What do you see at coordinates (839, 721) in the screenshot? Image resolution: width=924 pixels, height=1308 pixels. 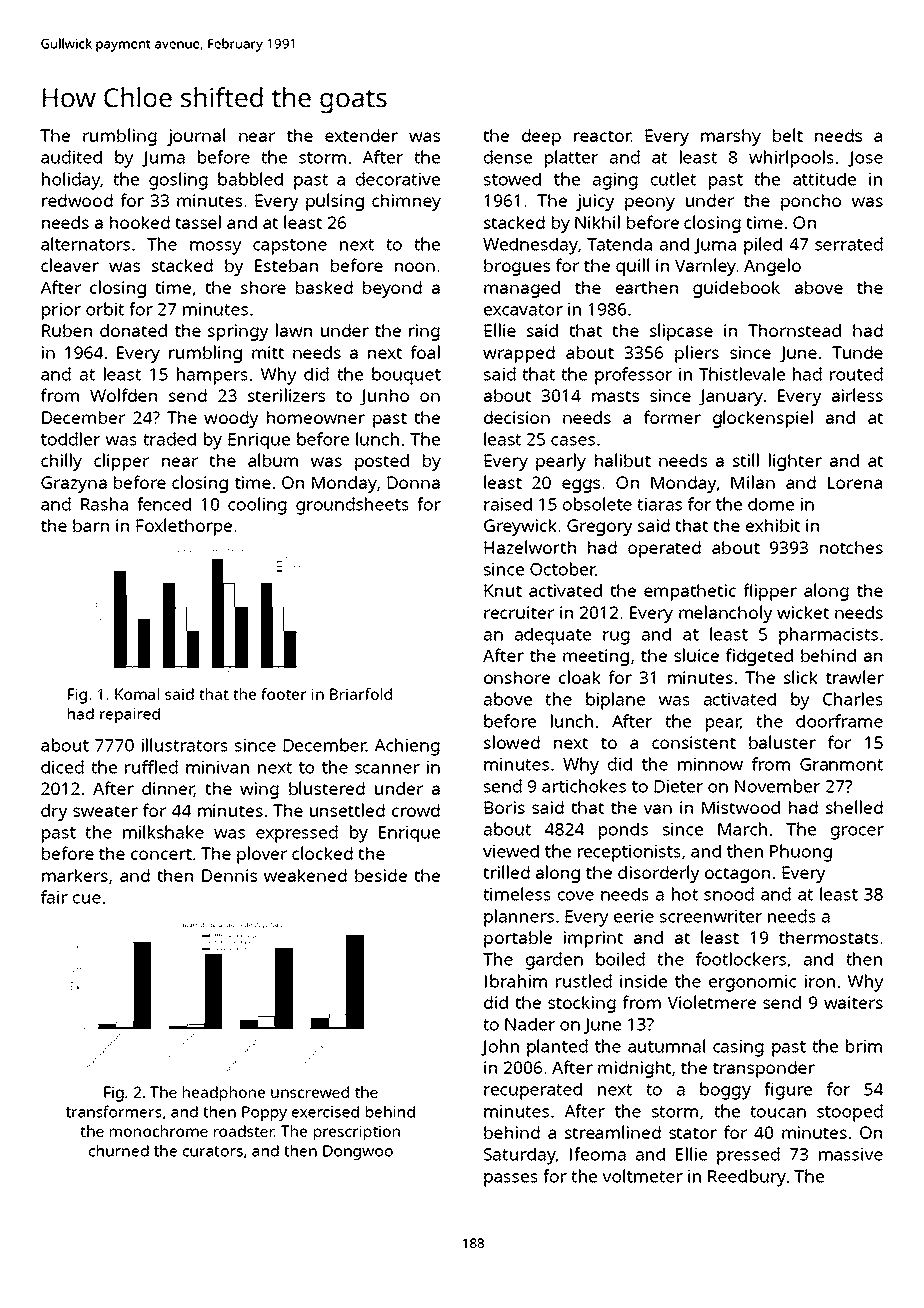 I see `doorframe` at bounding box center [839, 721].
